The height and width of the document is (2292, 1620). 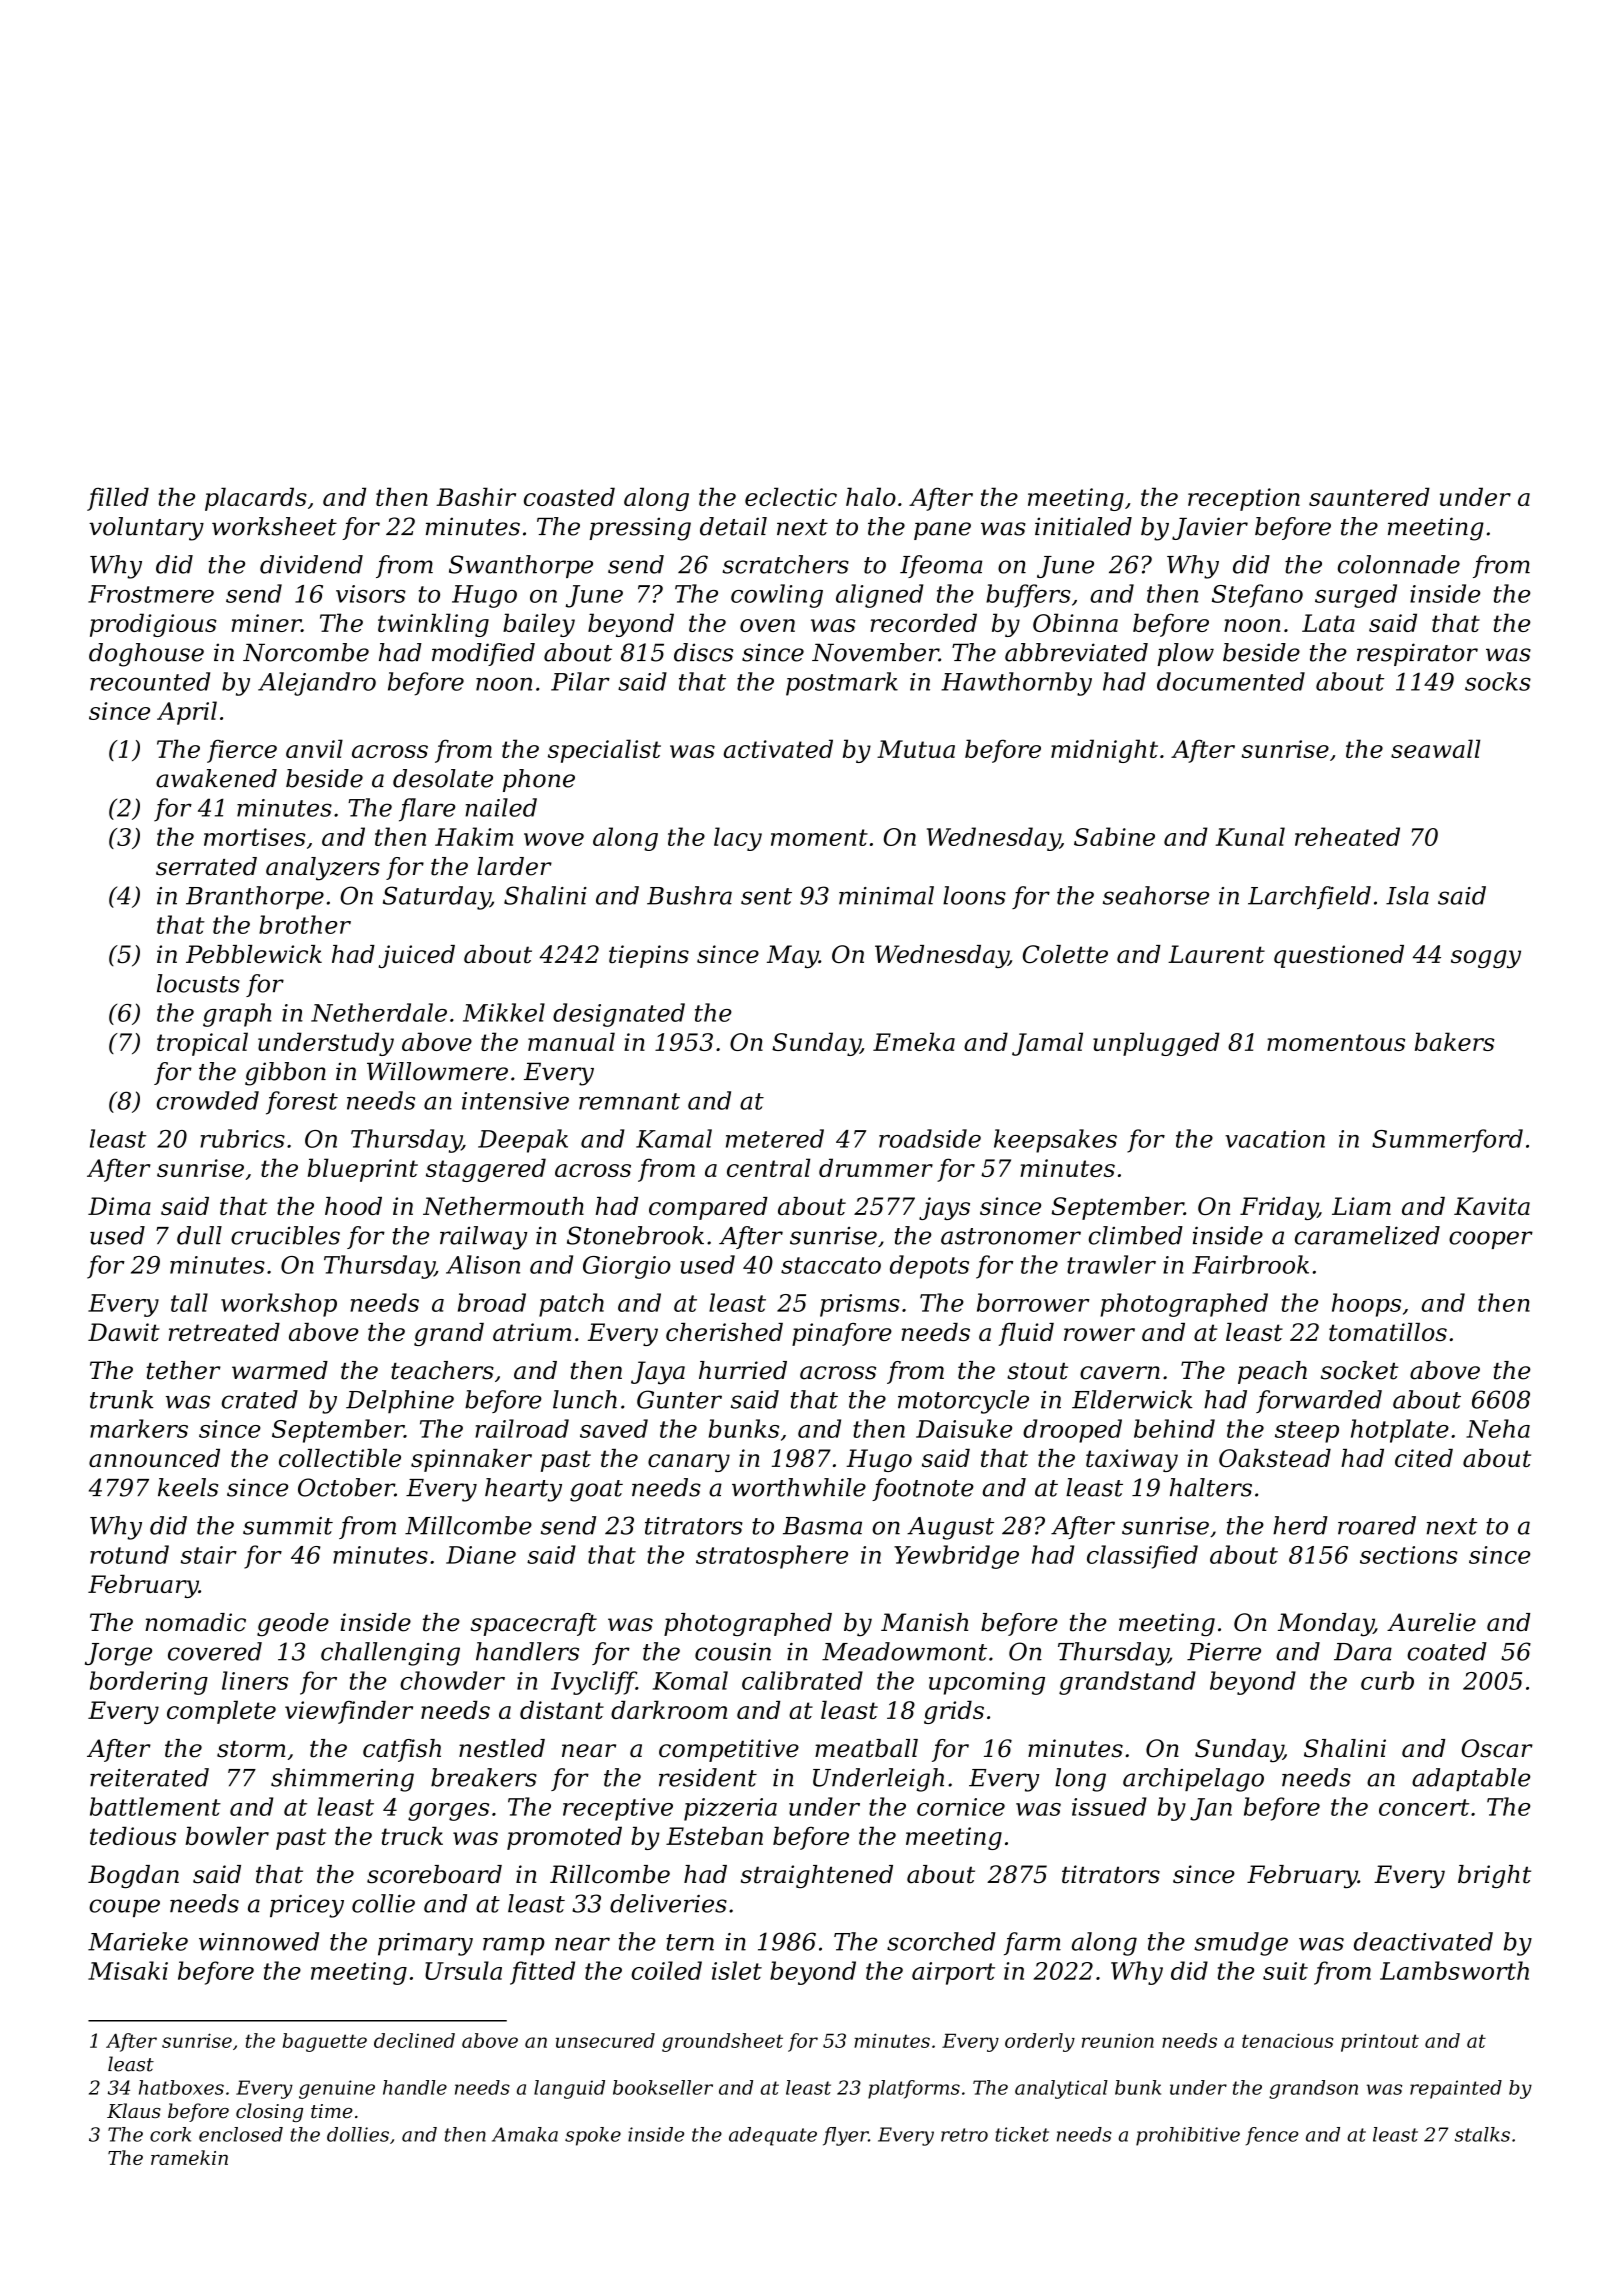 What do you see at coordinates (525, 2134) in the document?
I see `Amaka` at bounding box center [525, 2134].
